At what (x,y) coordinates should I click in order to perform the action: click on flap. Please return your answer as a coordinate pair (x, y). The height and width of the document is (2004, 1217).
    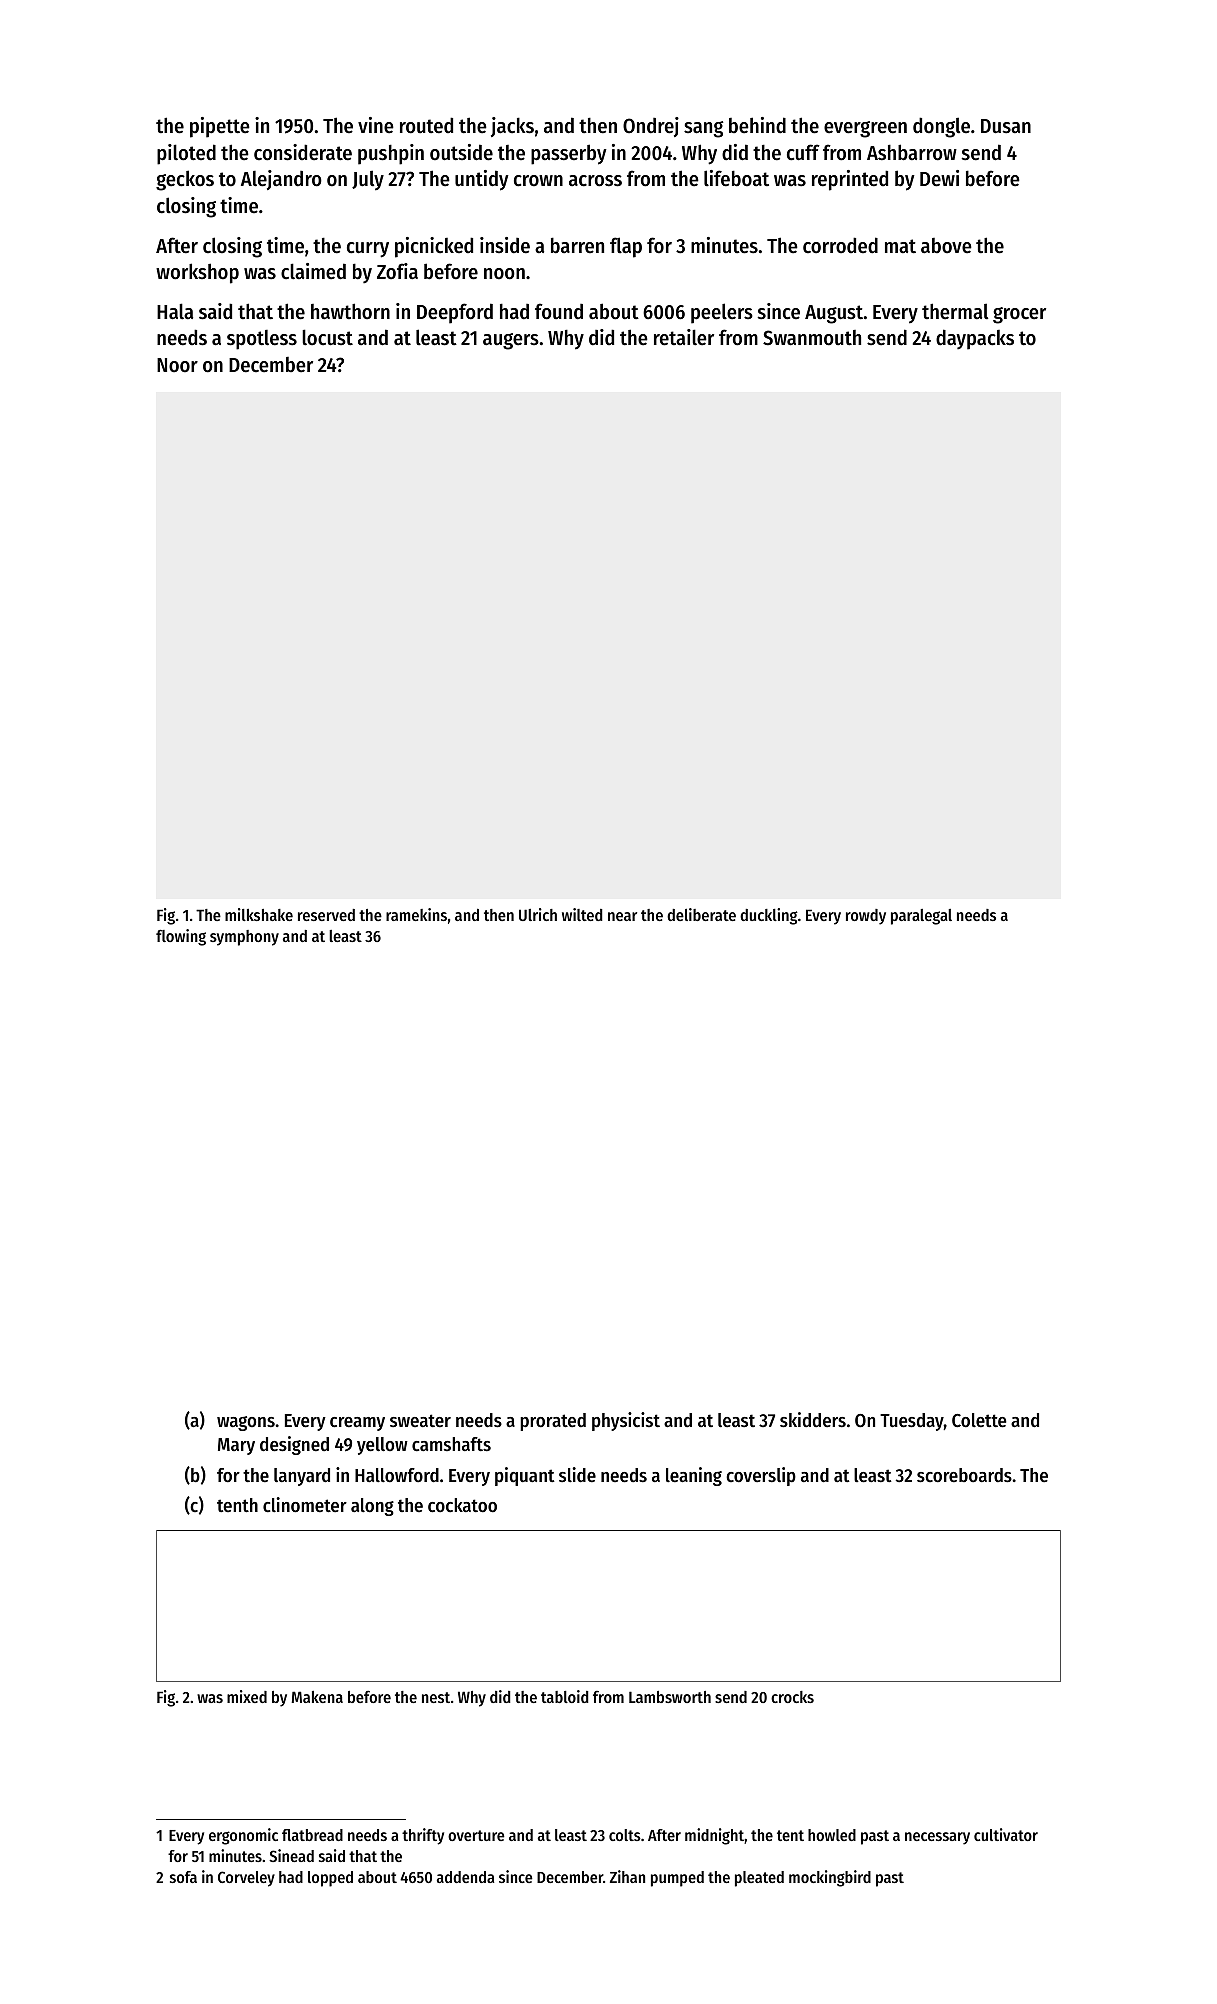
    Looking at the image, I should click on (626, 247).
